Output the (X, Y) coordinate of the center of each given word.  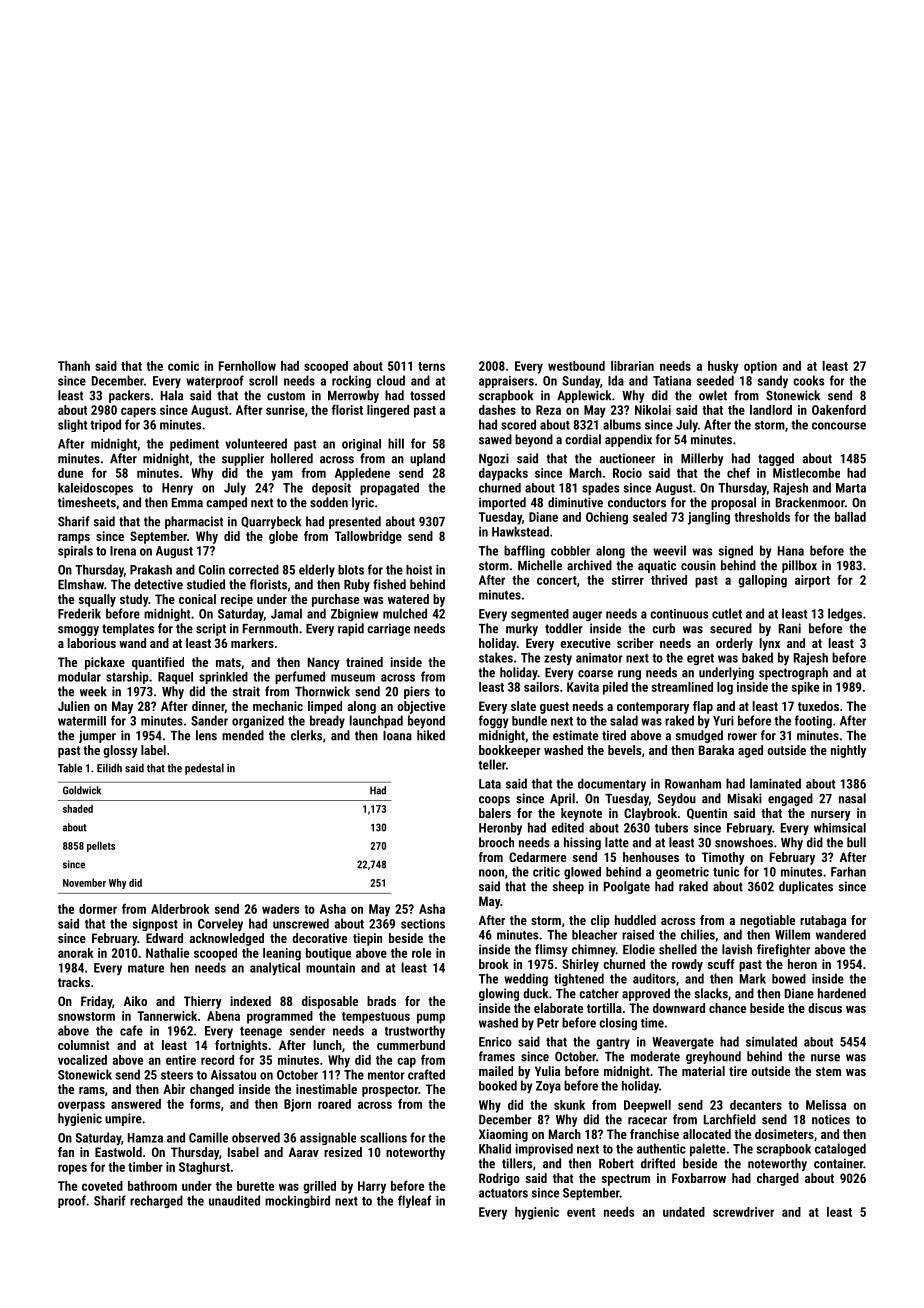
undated (684, 1212)
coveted (102, 1186)
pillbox (799, 566)
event (581, 1212)
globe (283, 537)
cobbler (570, 551)
